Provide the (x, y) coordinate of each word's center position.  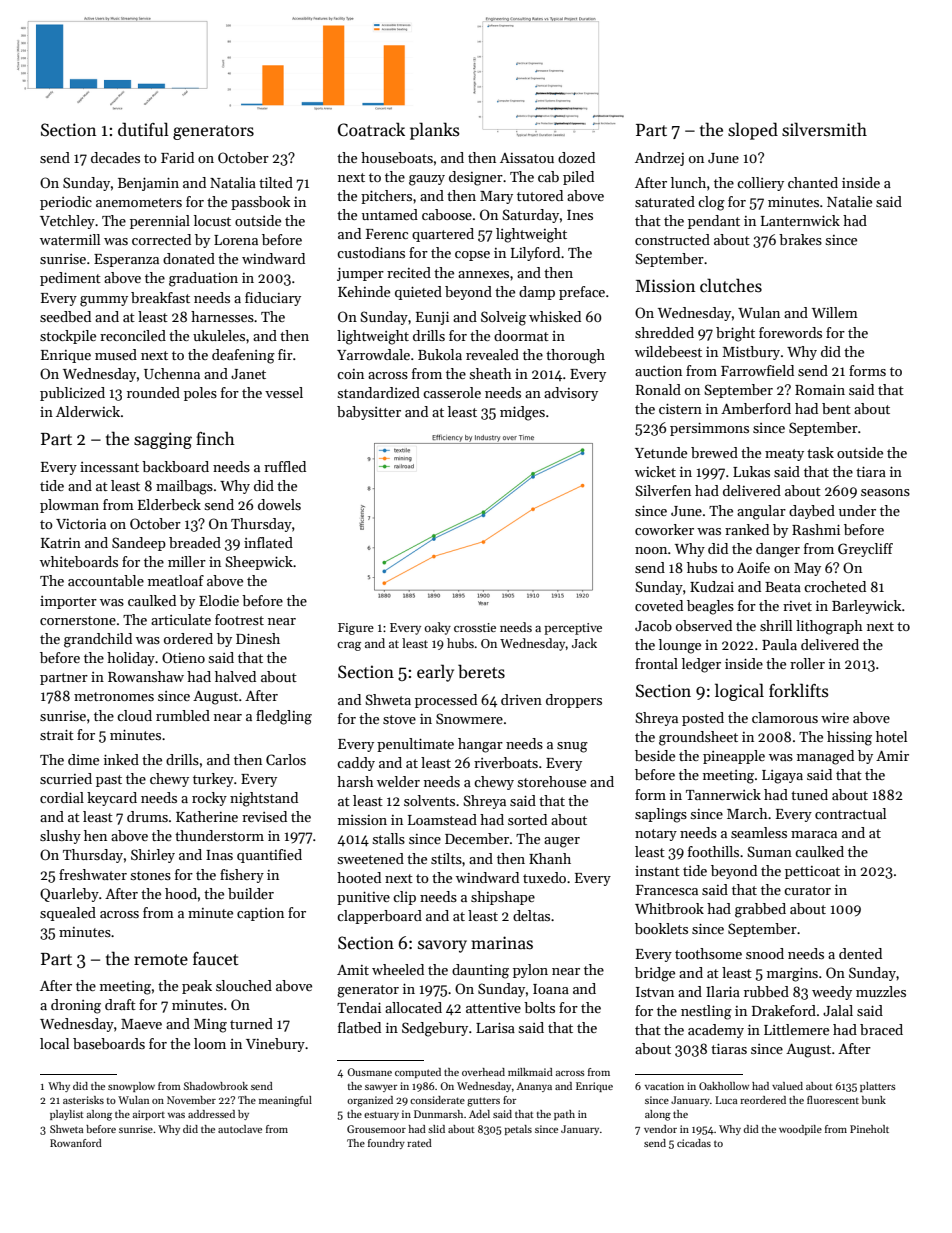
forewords (790, 332)
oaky (437, 628)
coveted (659, 605)
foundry (386, 1144)
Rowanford (76, 1143)
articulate (181, 619)
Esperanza (126, 260)
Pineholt (869, 1129)
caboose (447, 214)
